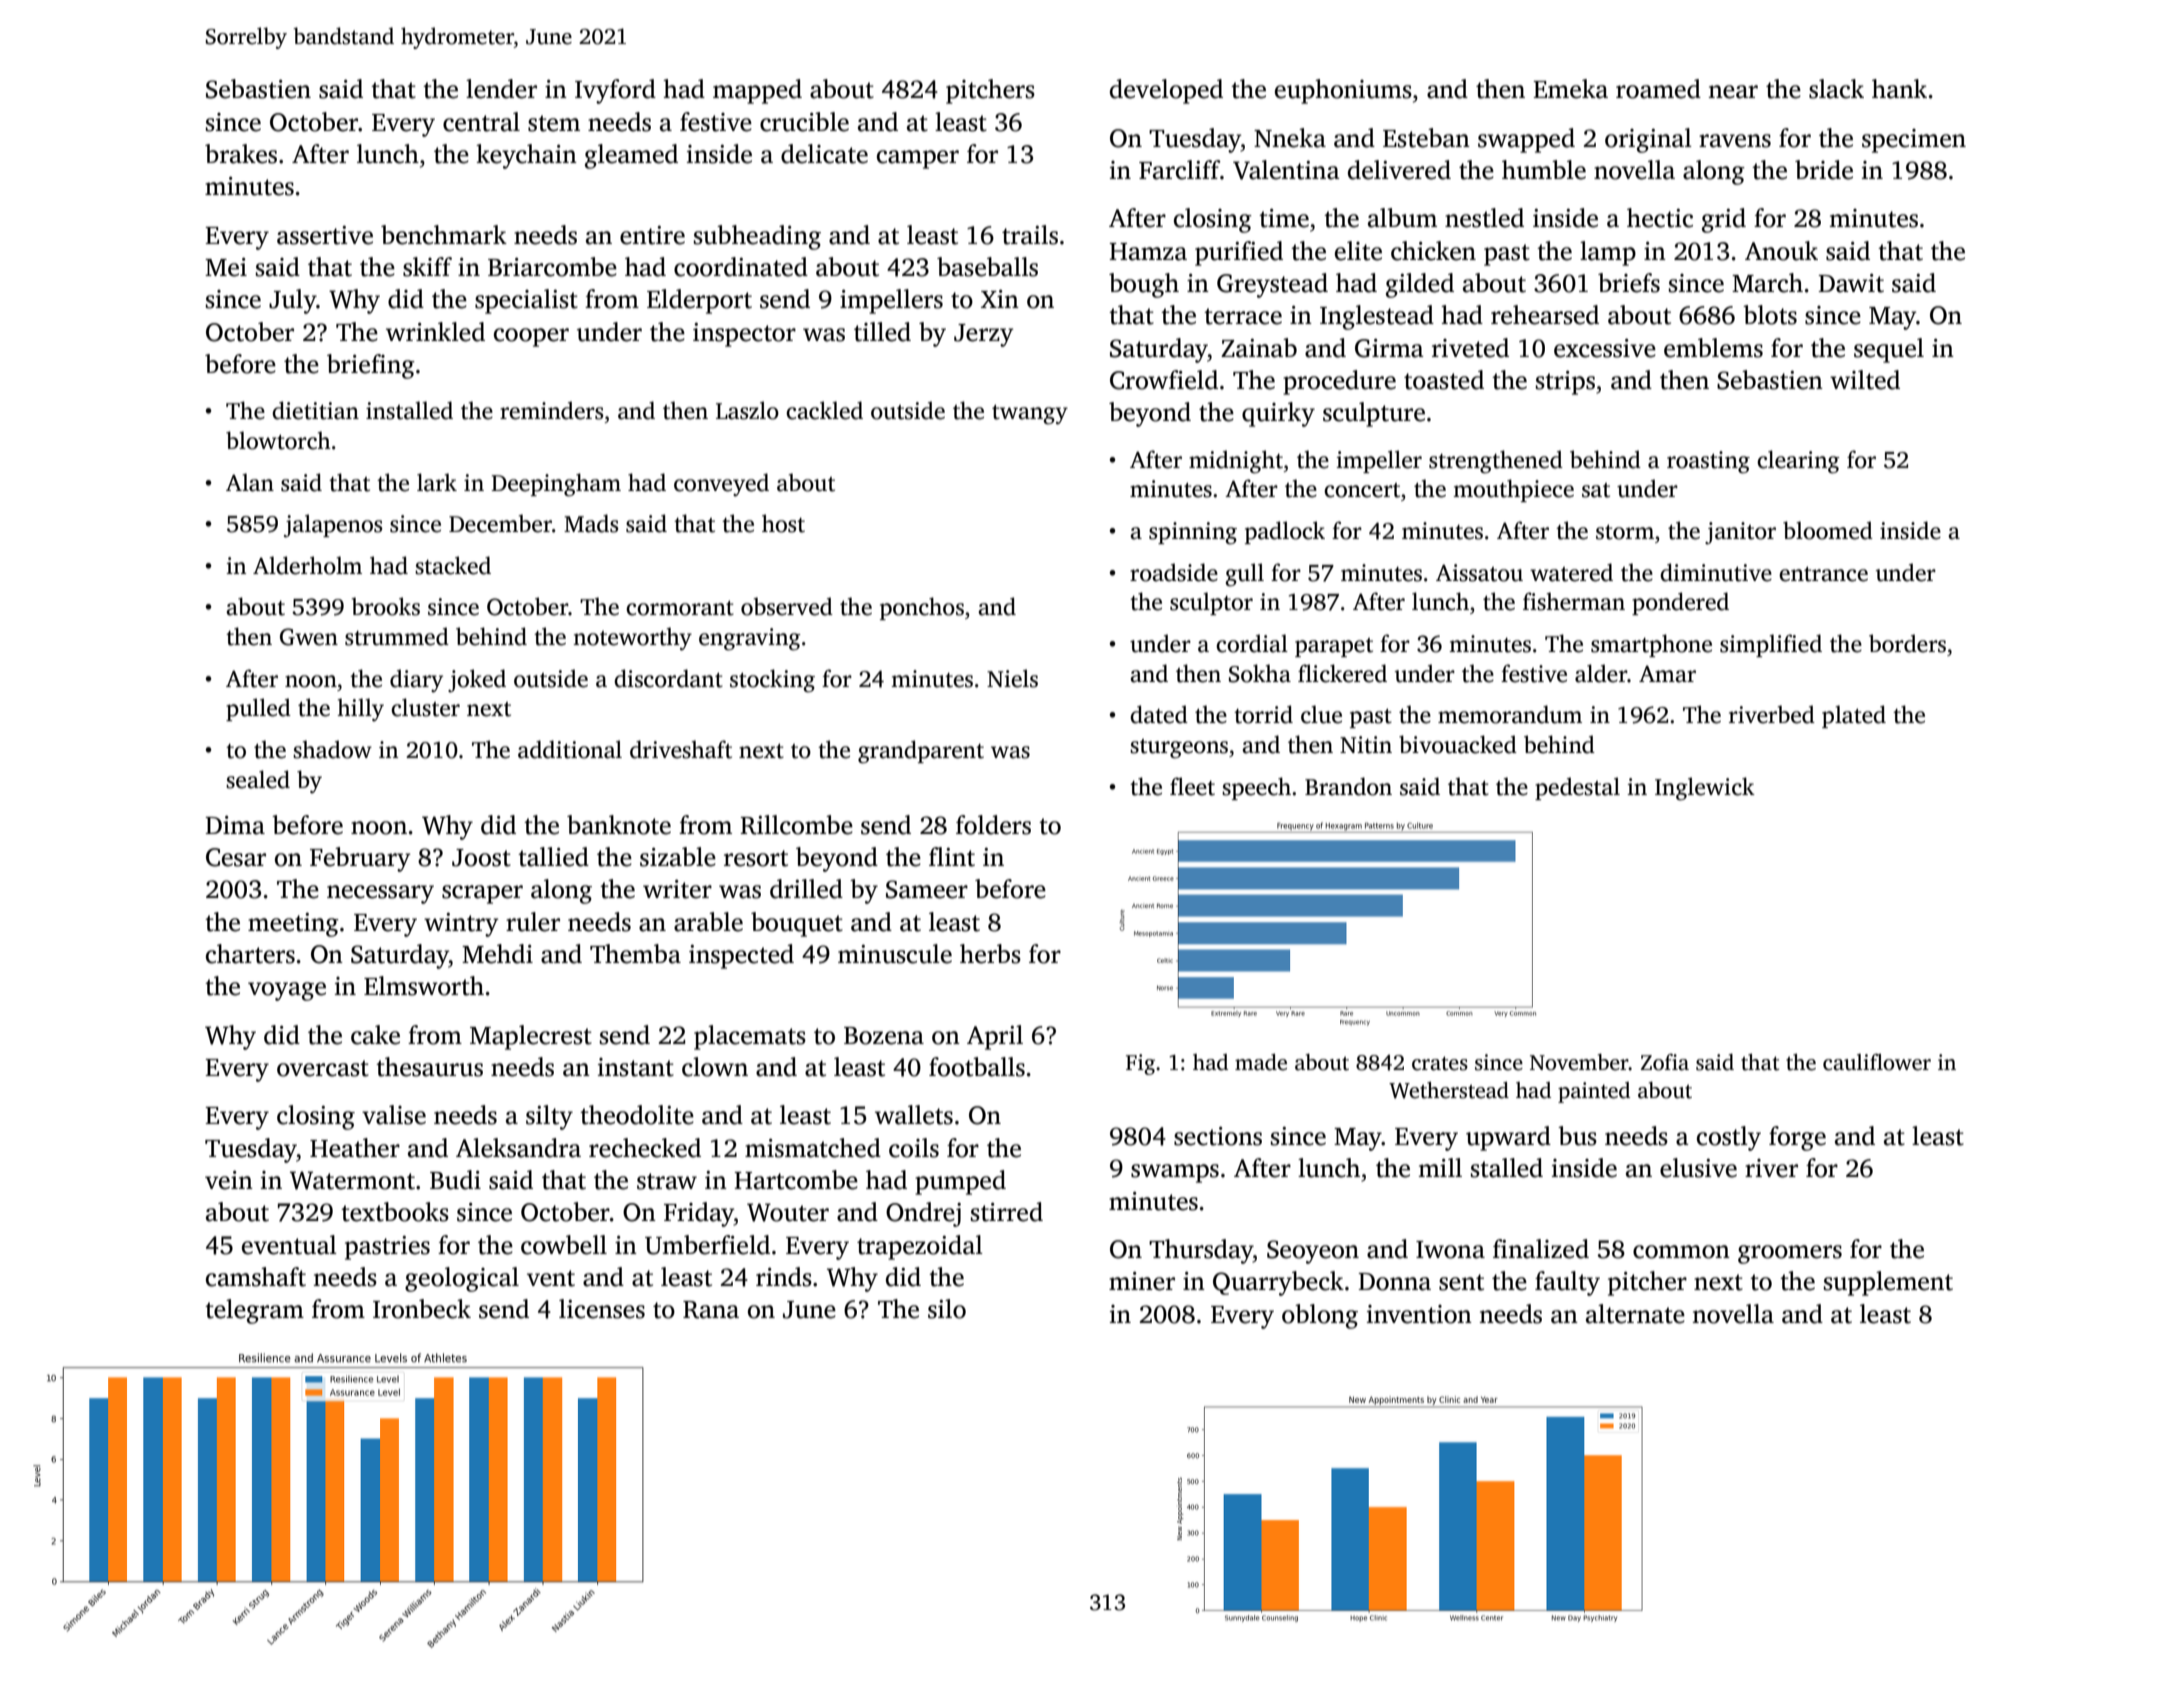  What do you see at coordinates (552, 410) in the page?
I see `reminders` at bounding box center [552, 410].
